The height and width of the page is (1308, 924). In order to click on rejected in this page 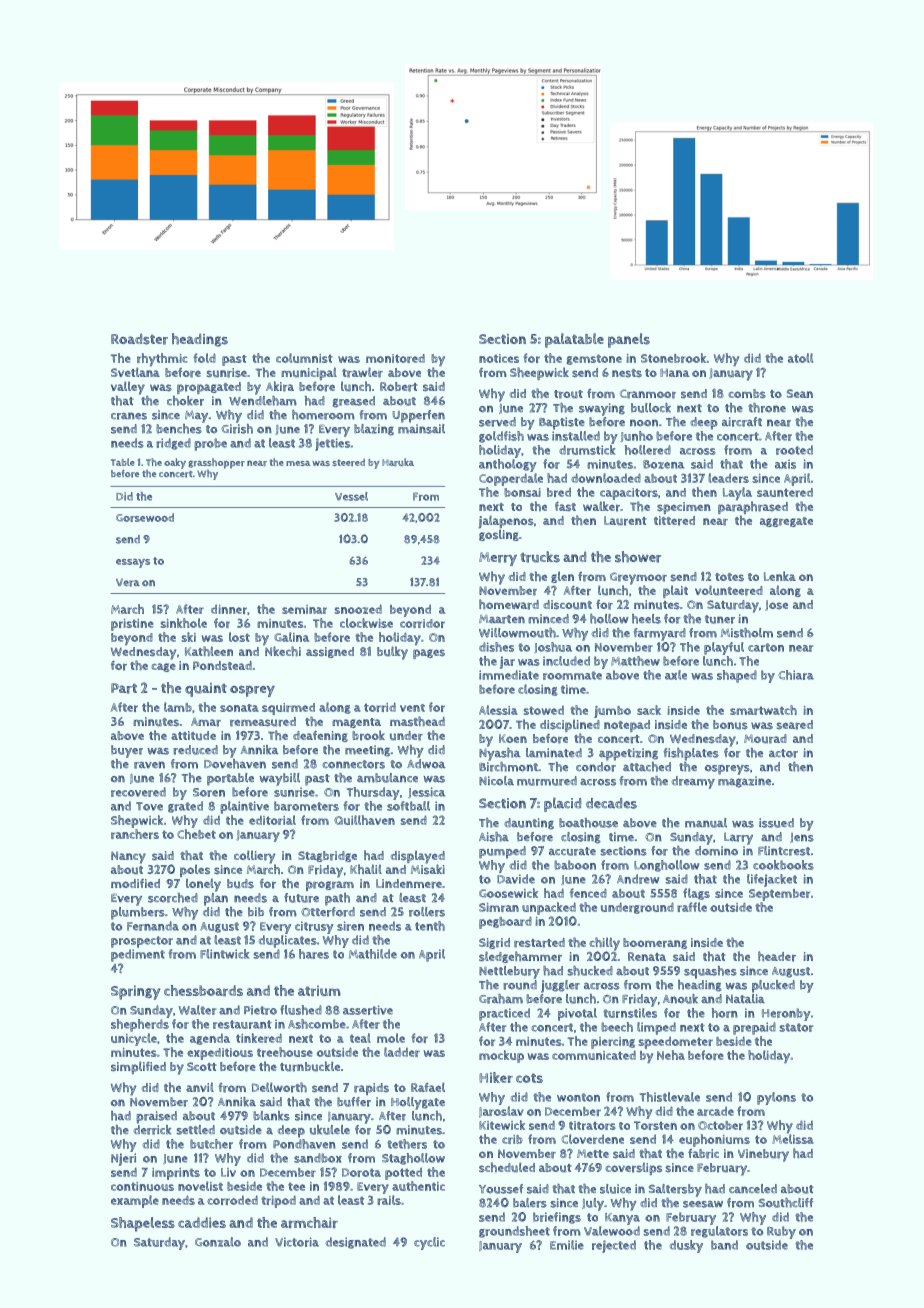, I will do `click(614, 1246)`.
